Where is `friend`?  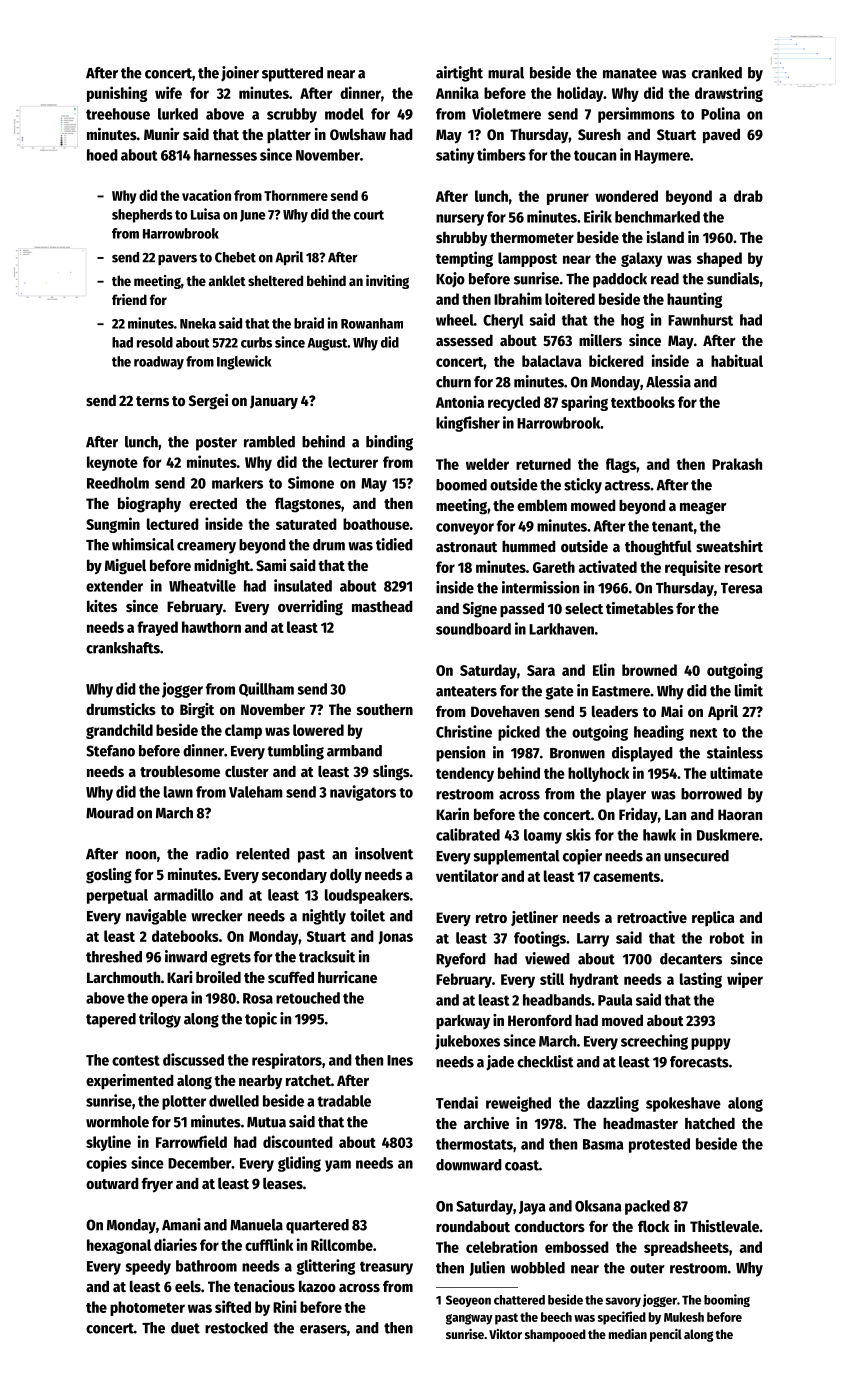
friend is located at coordinates (129, 299).
